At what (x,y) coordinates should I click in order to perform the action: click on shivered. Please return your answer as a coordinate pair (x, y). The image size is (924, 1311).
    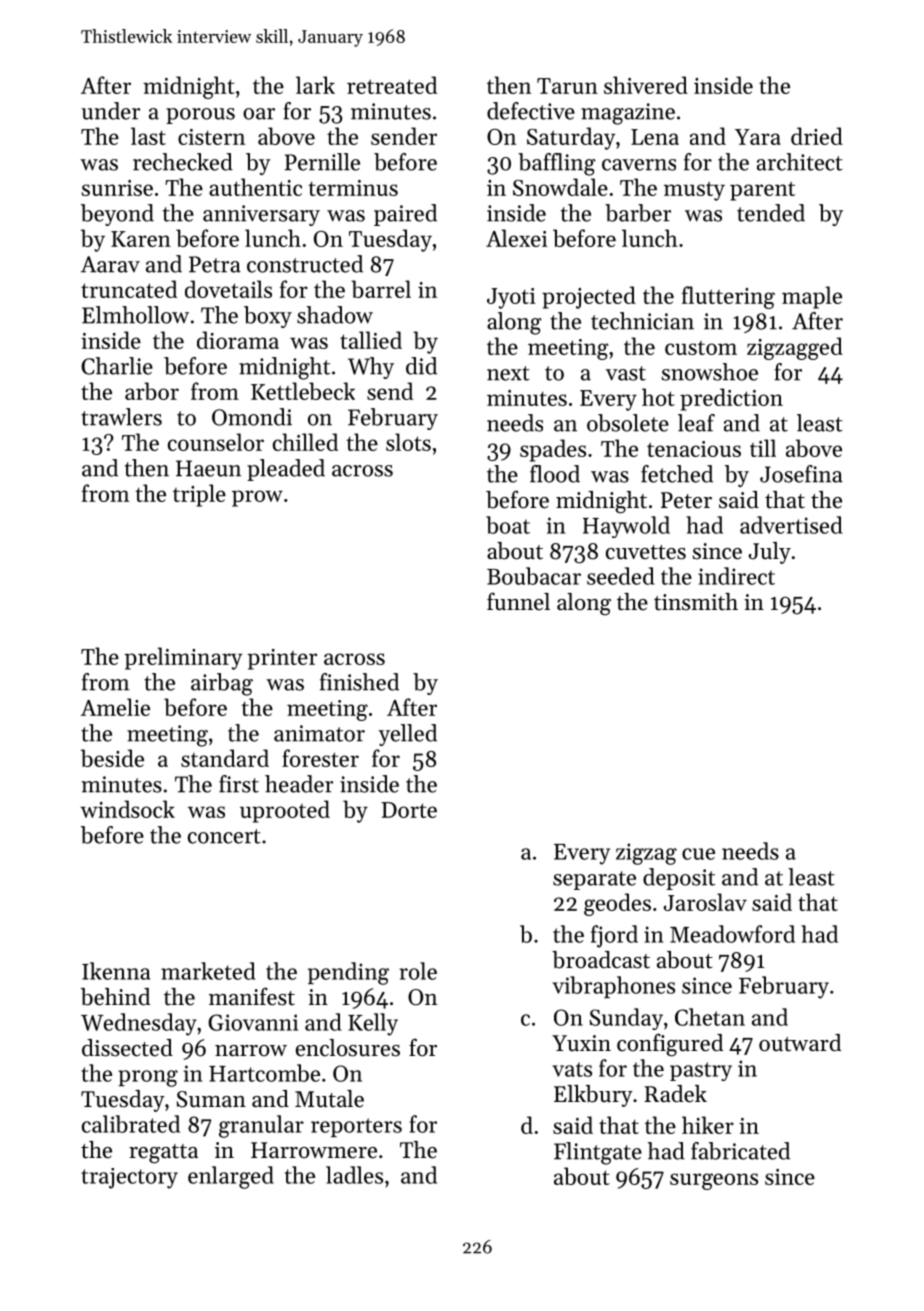
    Looking at the image, I should click on (646, 85).
